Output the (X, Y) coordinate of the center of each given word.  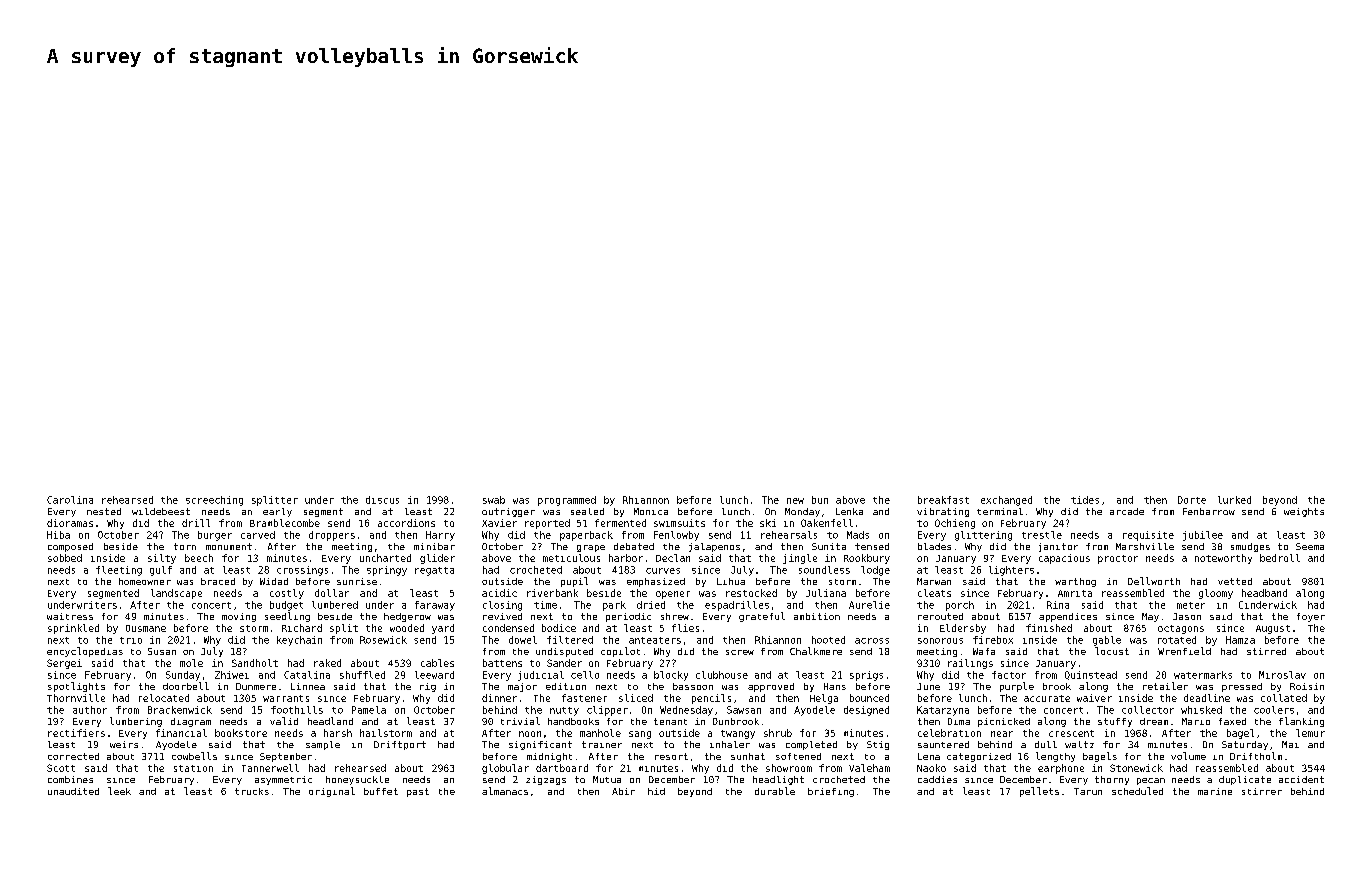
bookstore (241, 733)
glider (437, 559)
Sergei (64, 664)
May (1150, 617)
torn (185, 546)
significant (540, 745)
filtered (570, 640)
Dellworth (1154, 581)
